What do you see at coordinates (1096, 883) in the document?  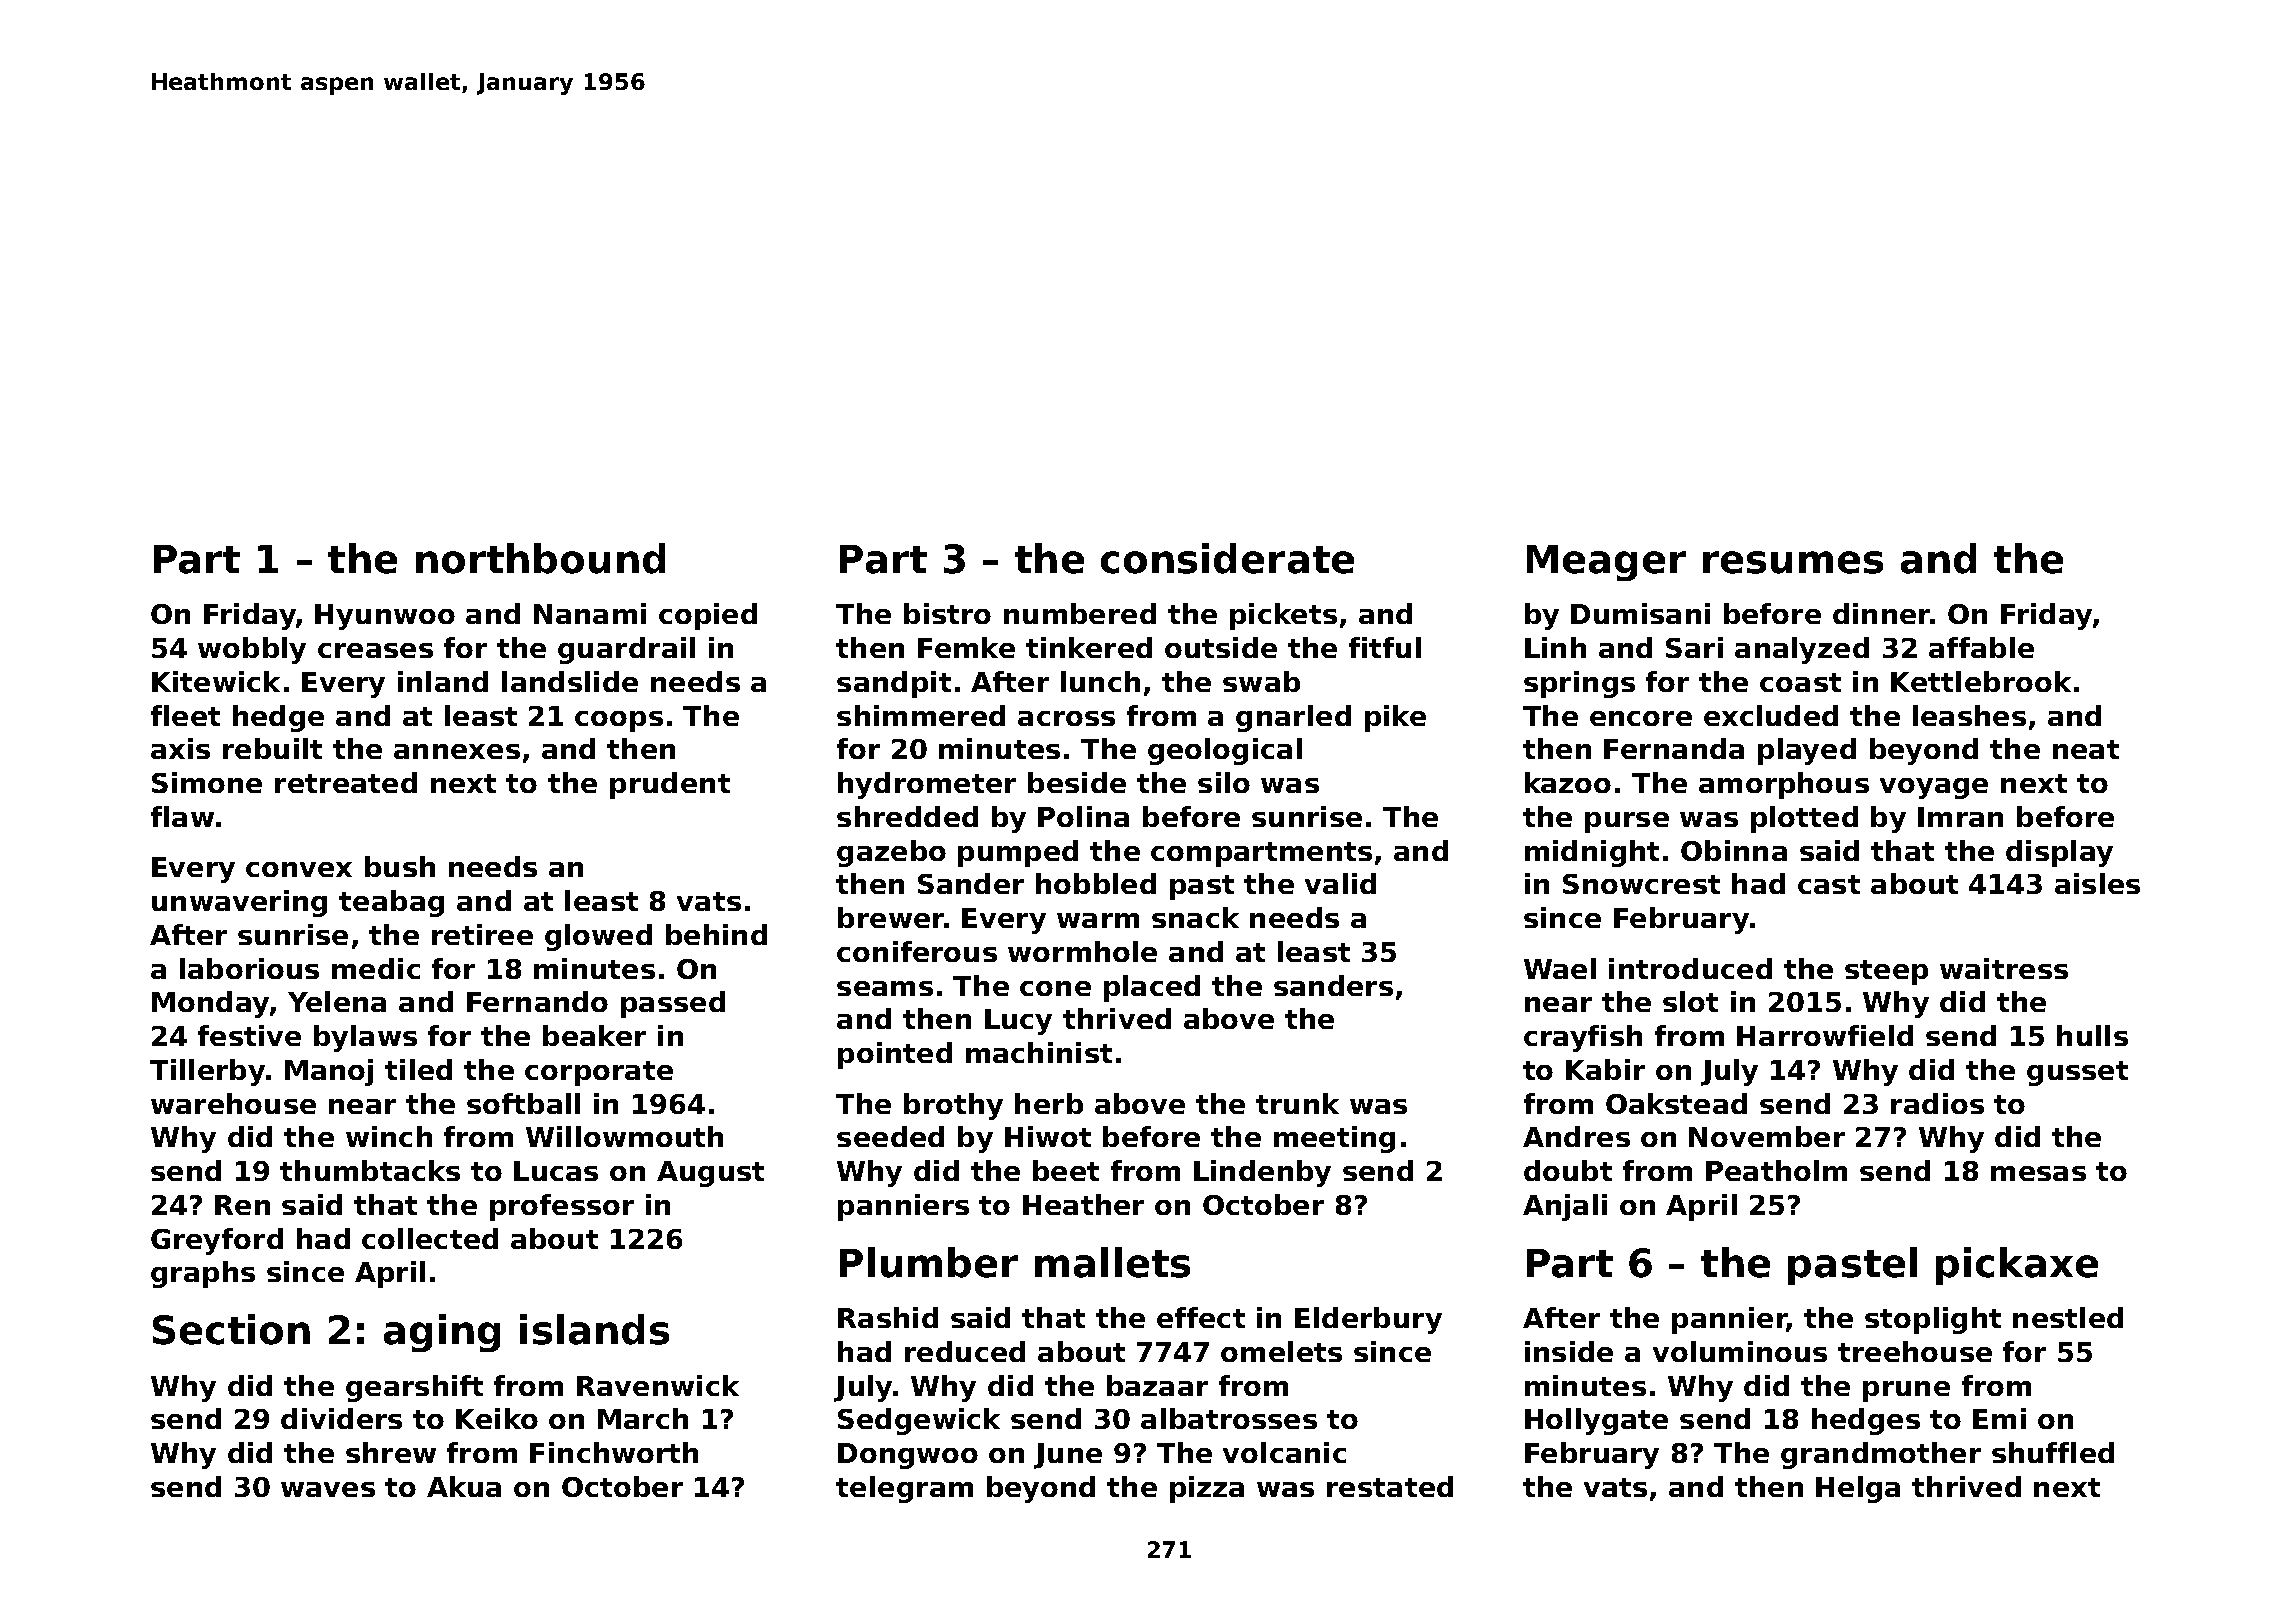 I see `hobbled` at bounding box center [1096, 883].
